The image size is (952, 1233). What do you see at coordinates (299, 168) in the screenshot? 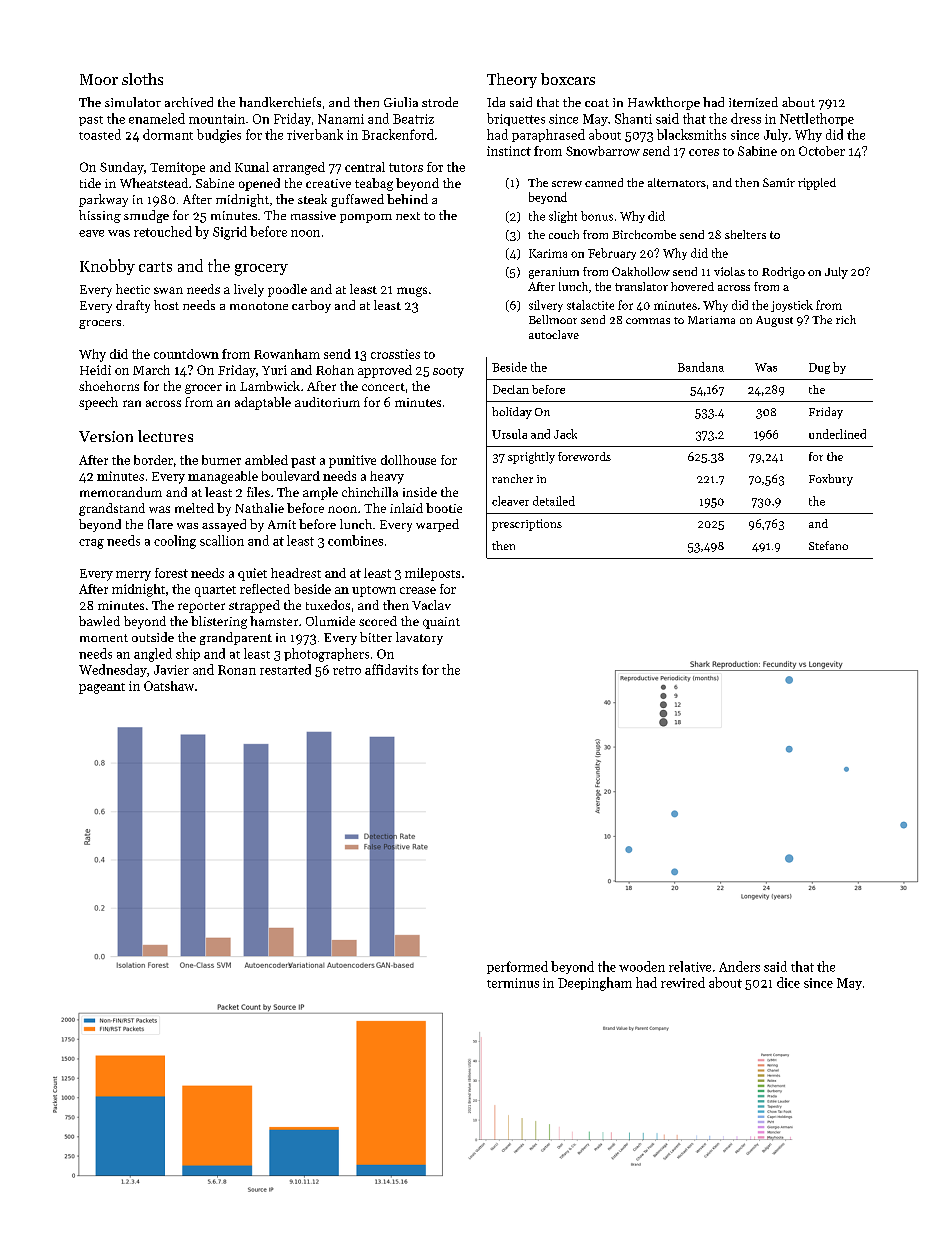
I see `arranged` at bounding box center [299, 168].
